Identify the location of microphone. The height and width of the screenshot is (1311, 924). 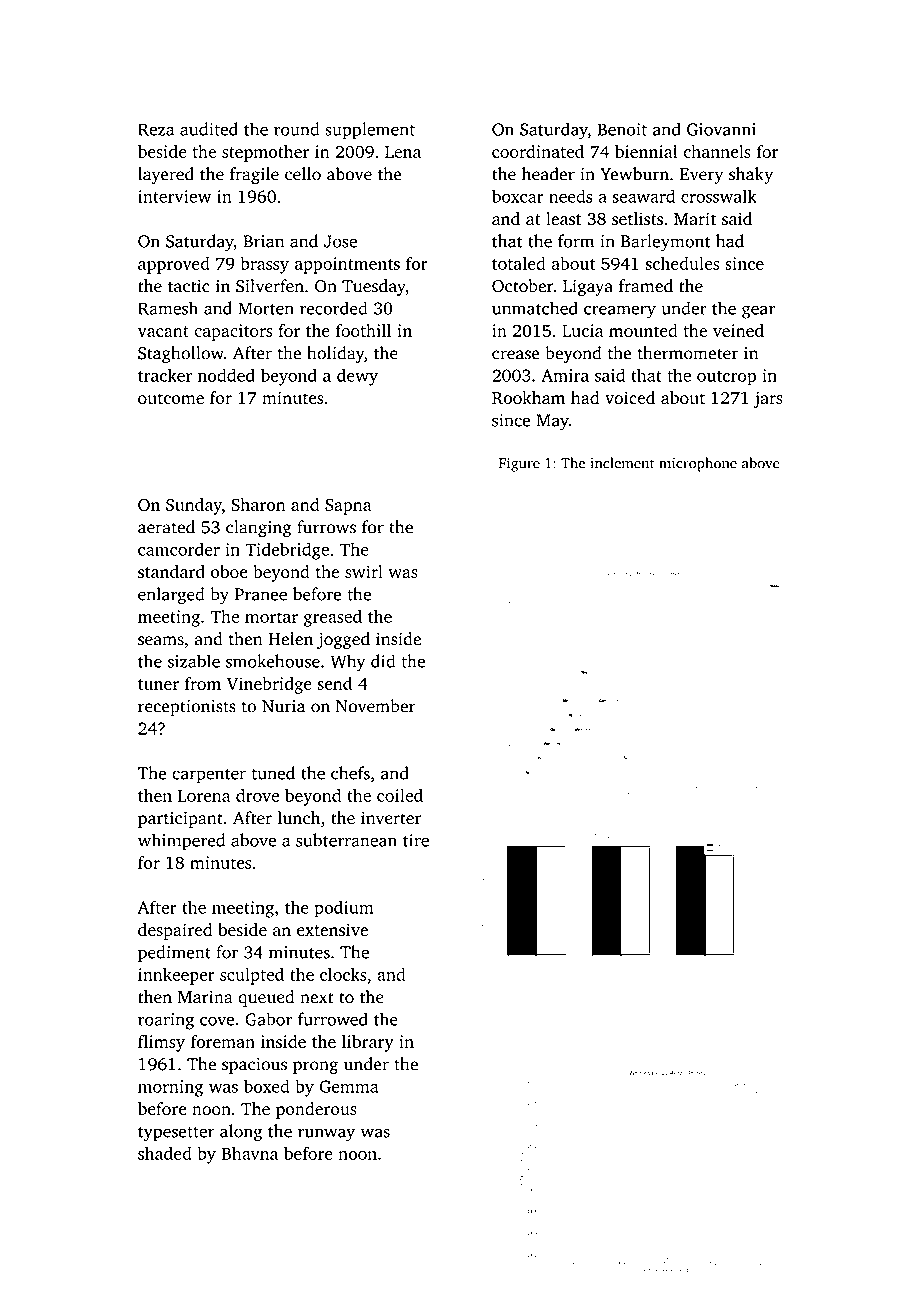
(698, 464).
